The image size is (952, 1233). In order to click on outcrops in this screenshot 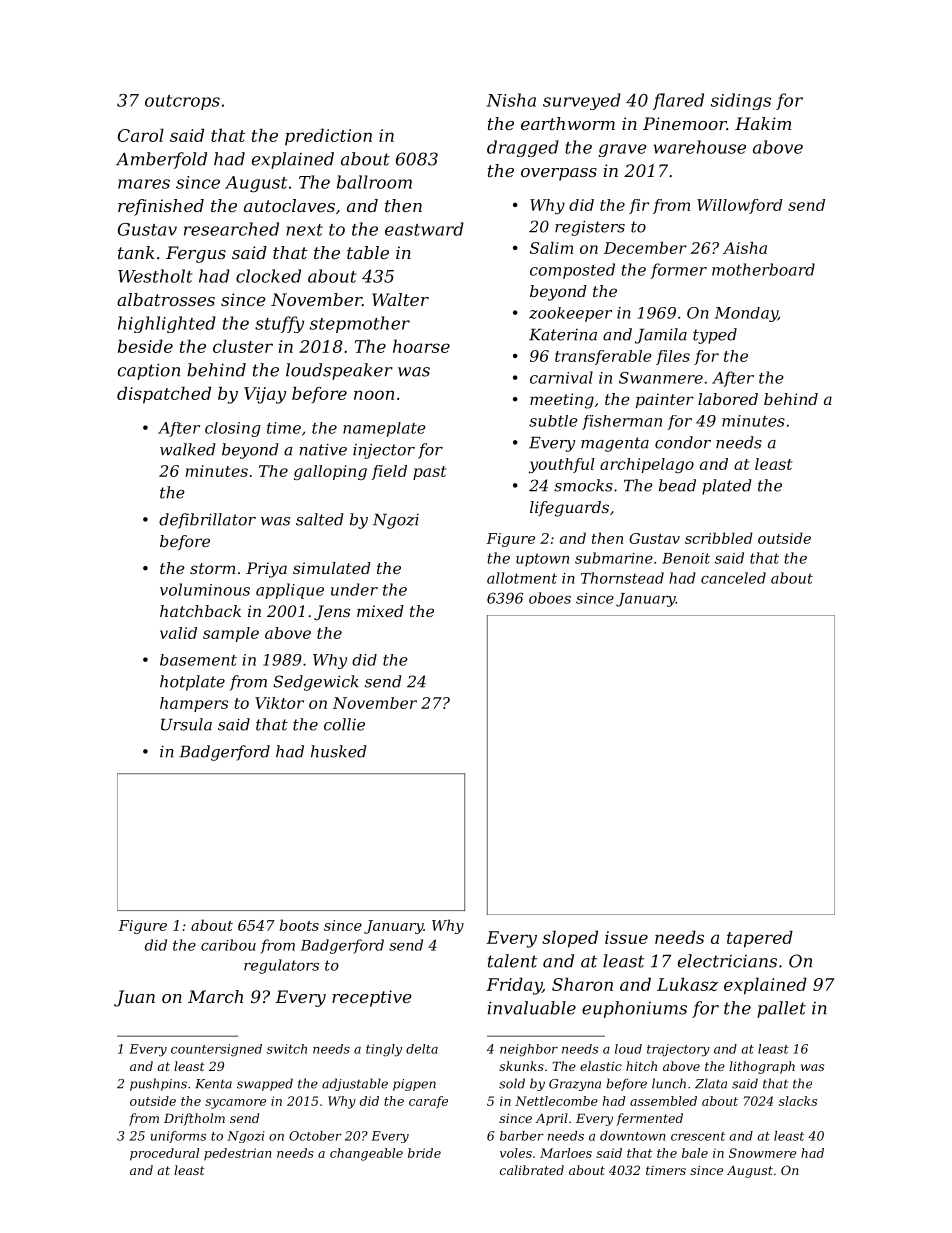, I will do `click(182, 102)`.
